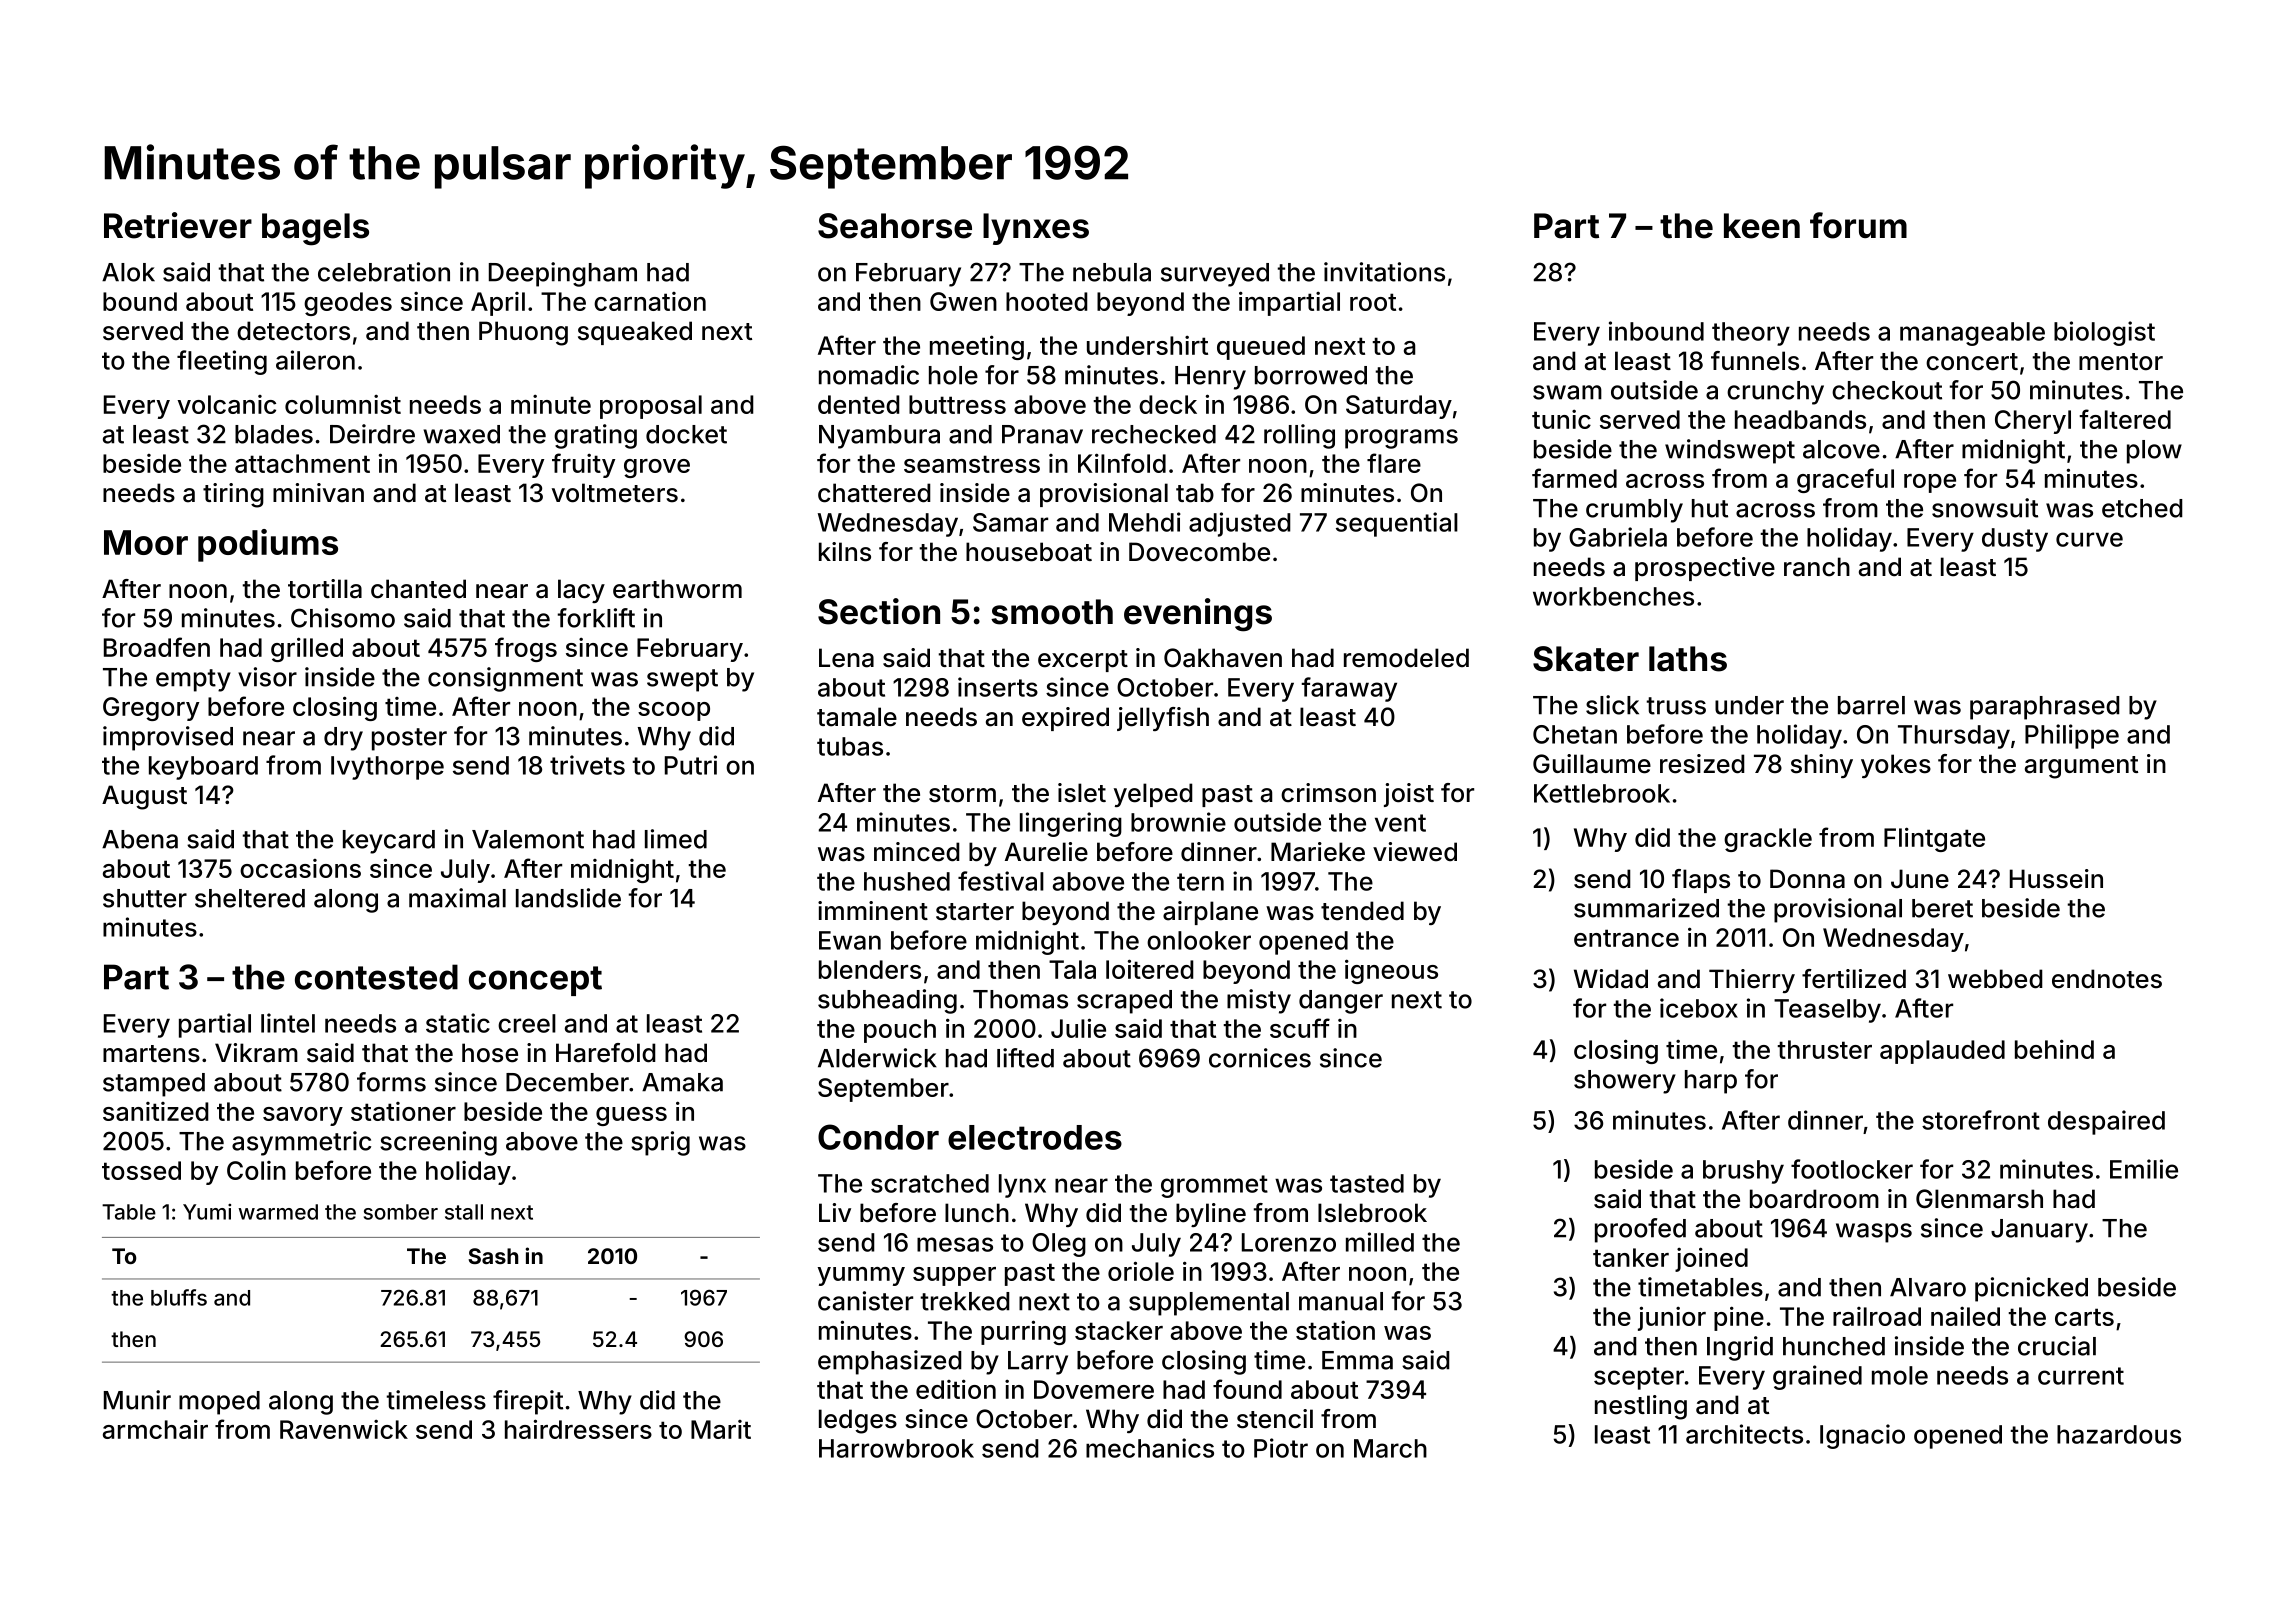 The height and width of the image is (1620, 2292). I want to click on lintel, so click(288, 1023).
